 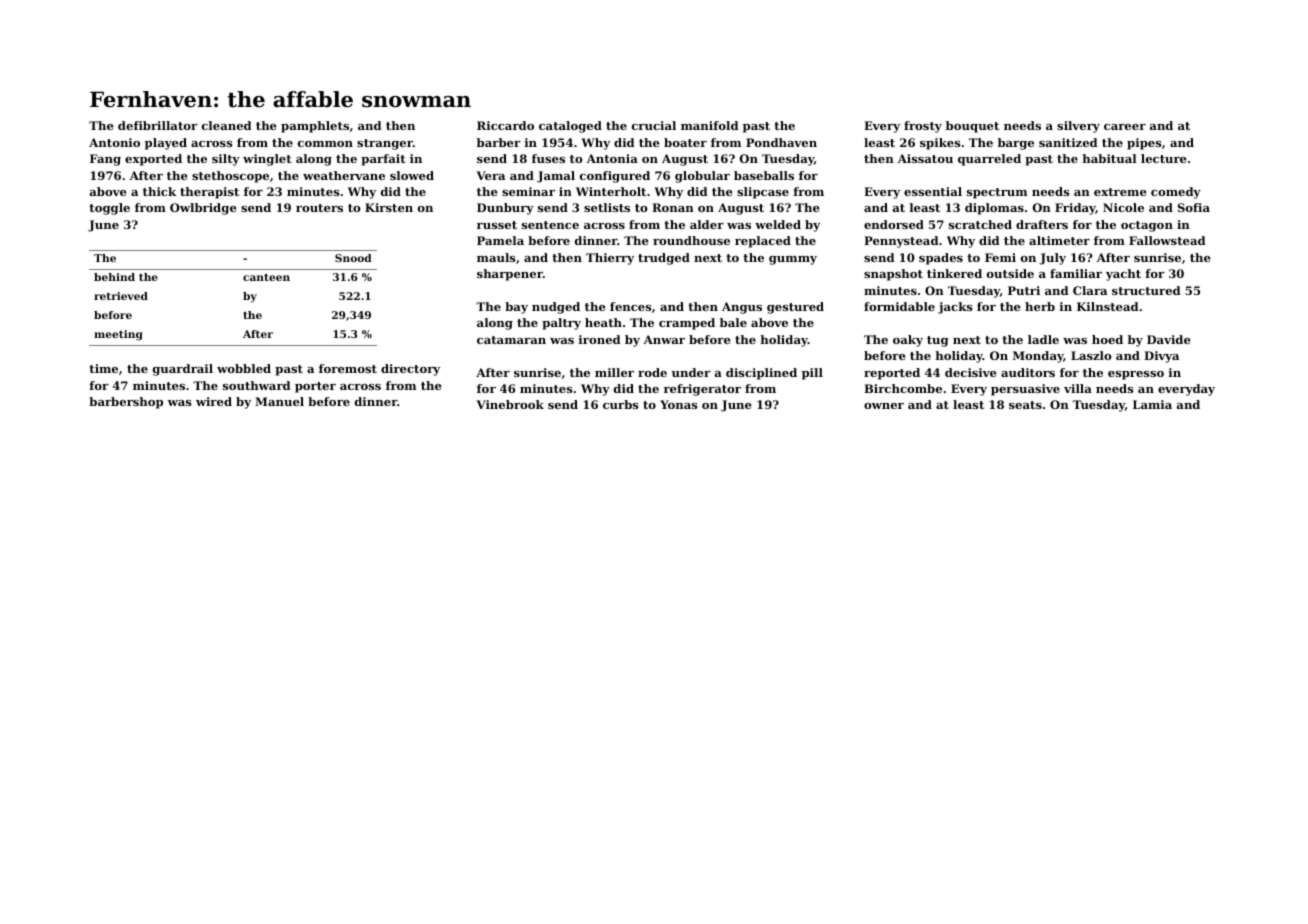 What do you see at coordinates (105, 160) in the image?
I see `Fang` at bounding box center [105, 160].
